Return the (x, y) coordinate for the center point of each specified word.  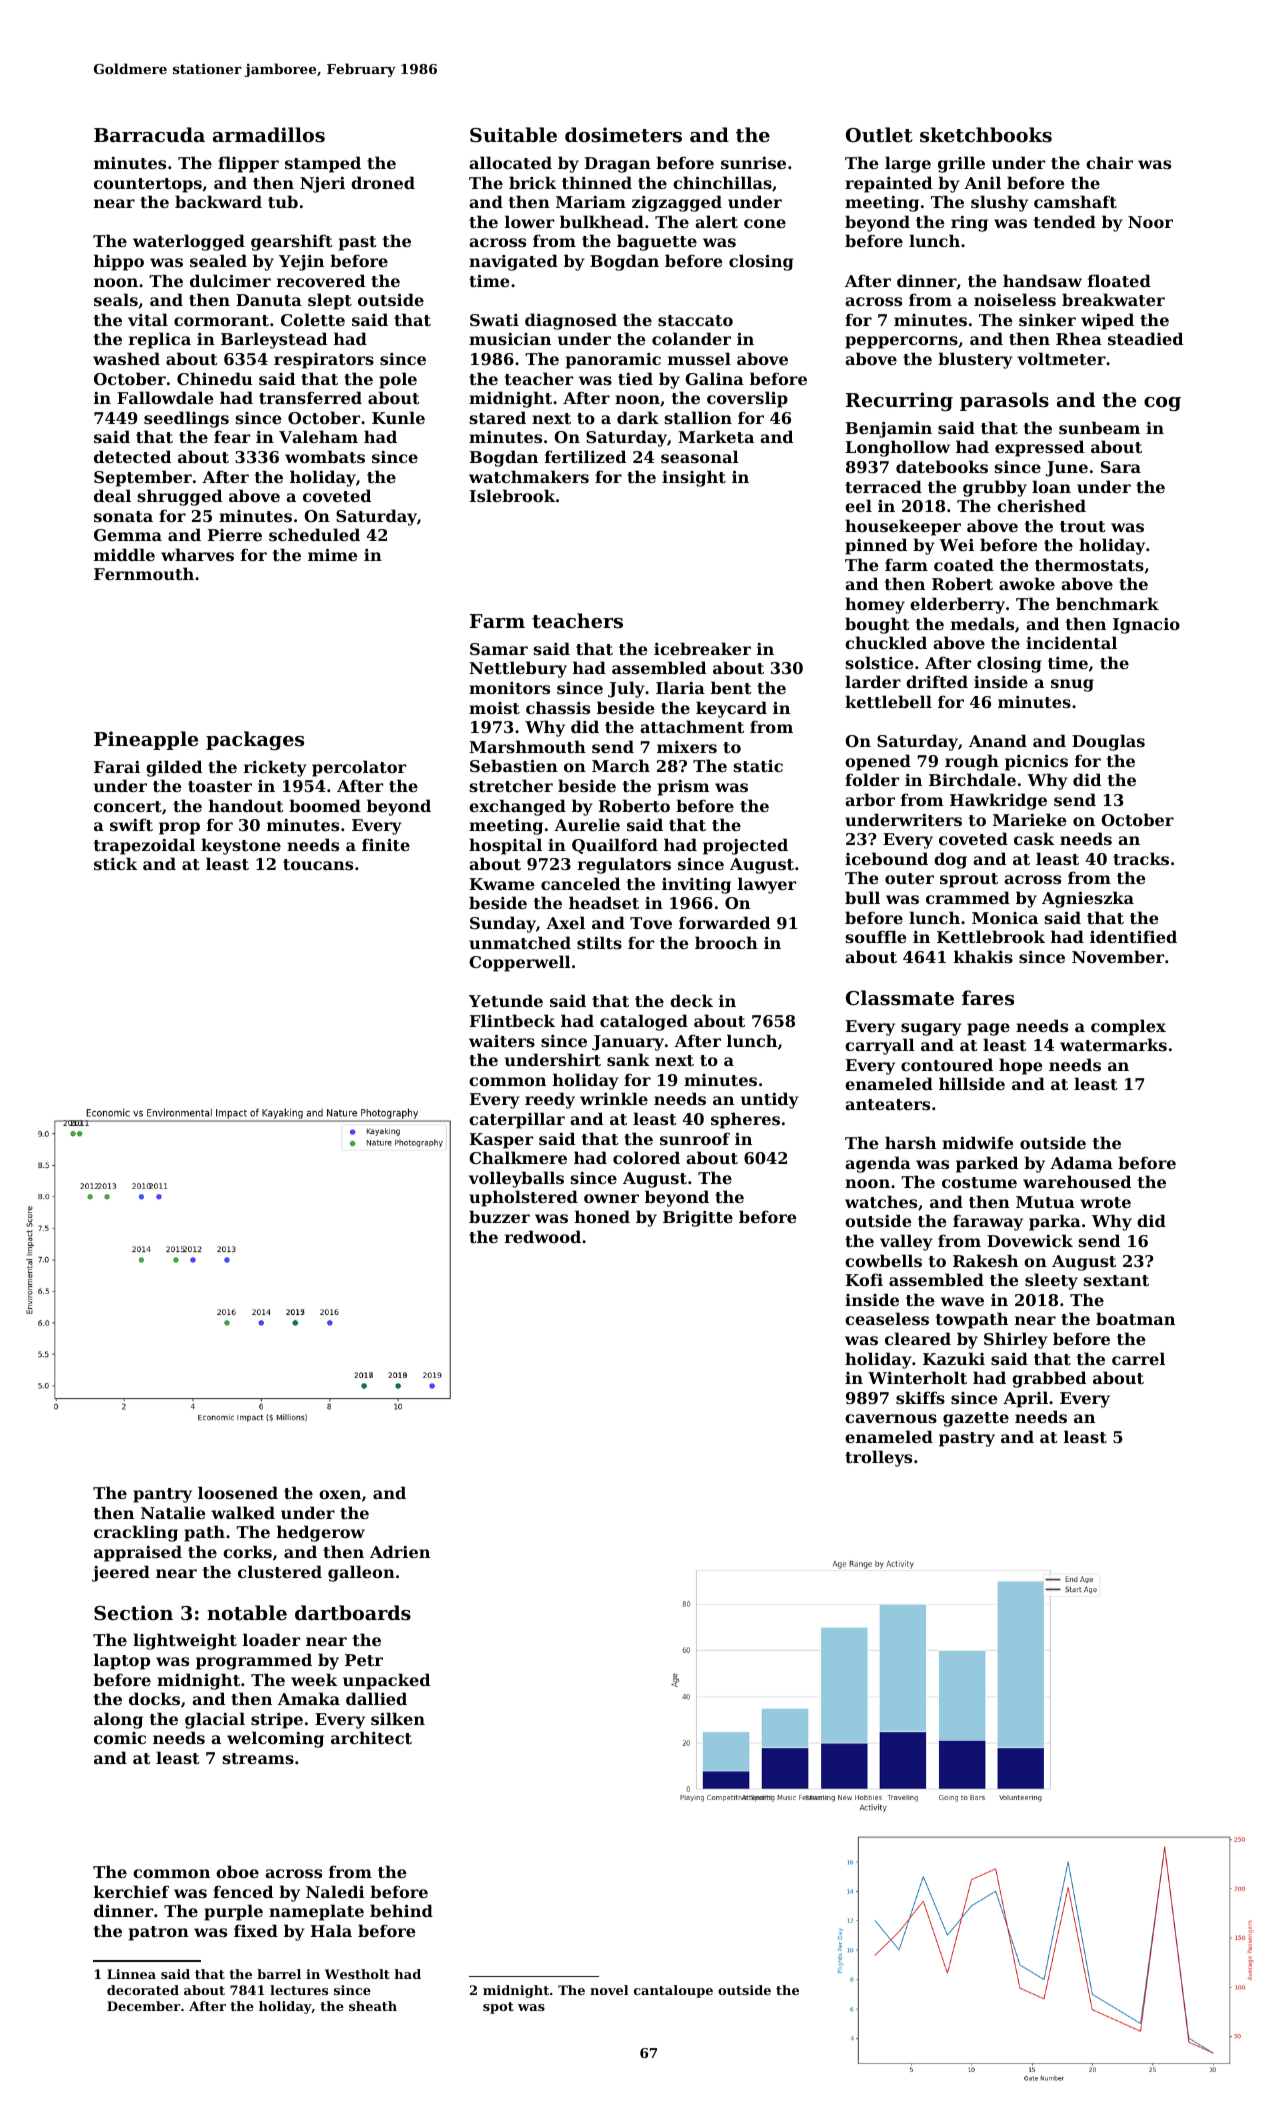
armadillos (269, 134)
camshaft (1075, 201)
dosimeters (623, 135)
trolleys (878, 1458)
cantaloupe (673, 1991)
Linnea (131, 1974)
